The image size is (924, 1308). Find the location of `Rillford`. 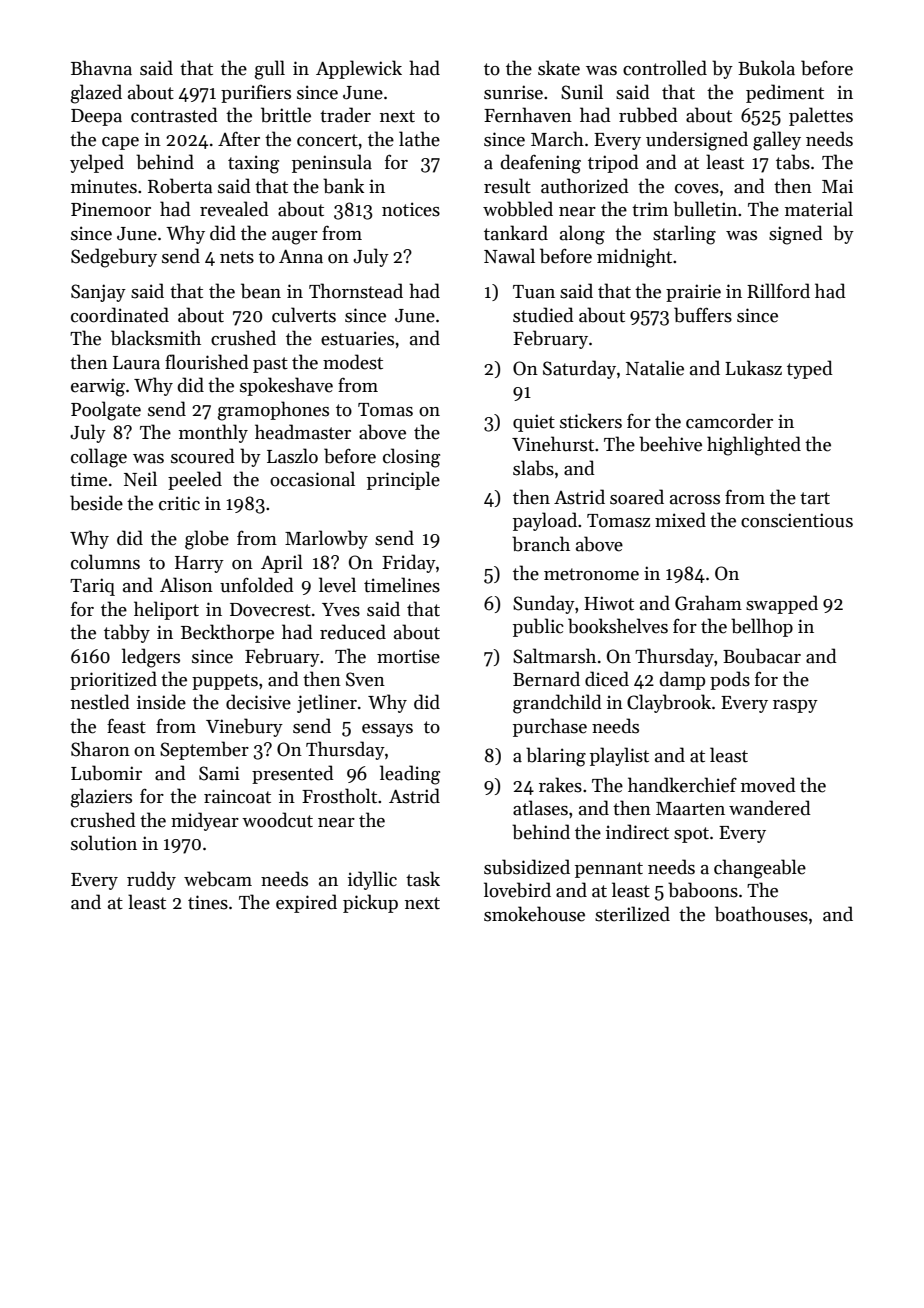

Rillford is located at coordinates (778, 291).
